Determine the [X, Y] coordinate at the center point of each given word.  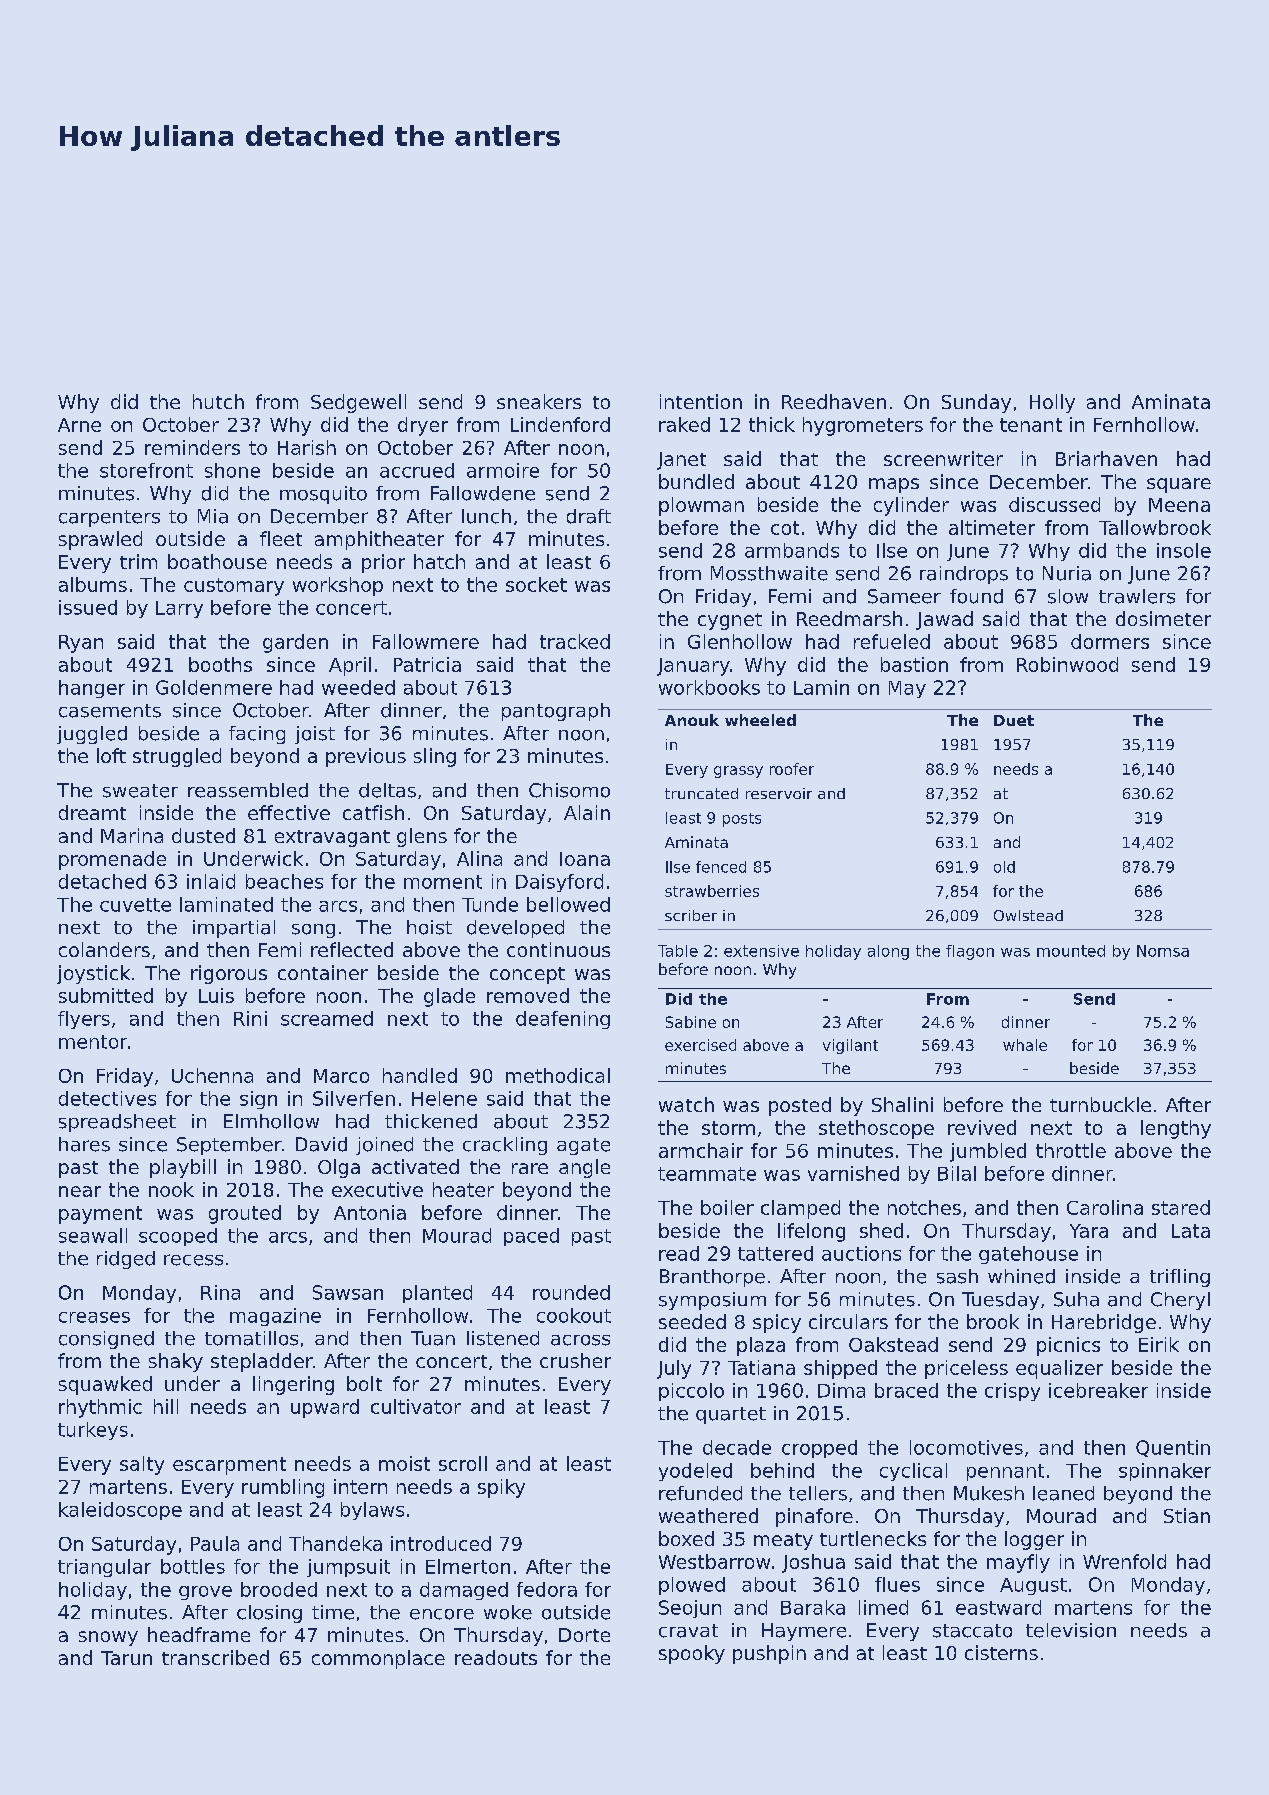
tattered [775, 1253]
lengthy [1176, 1129]
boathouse [217, 561]
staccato [972, 1631]
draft [589, 516]
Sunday [976, 403]
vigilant [850, 1046]
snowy [108, 1638]
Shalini [902, 1104]
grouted [245, 1214]
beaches [284, 881]
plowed [692, 1586]
